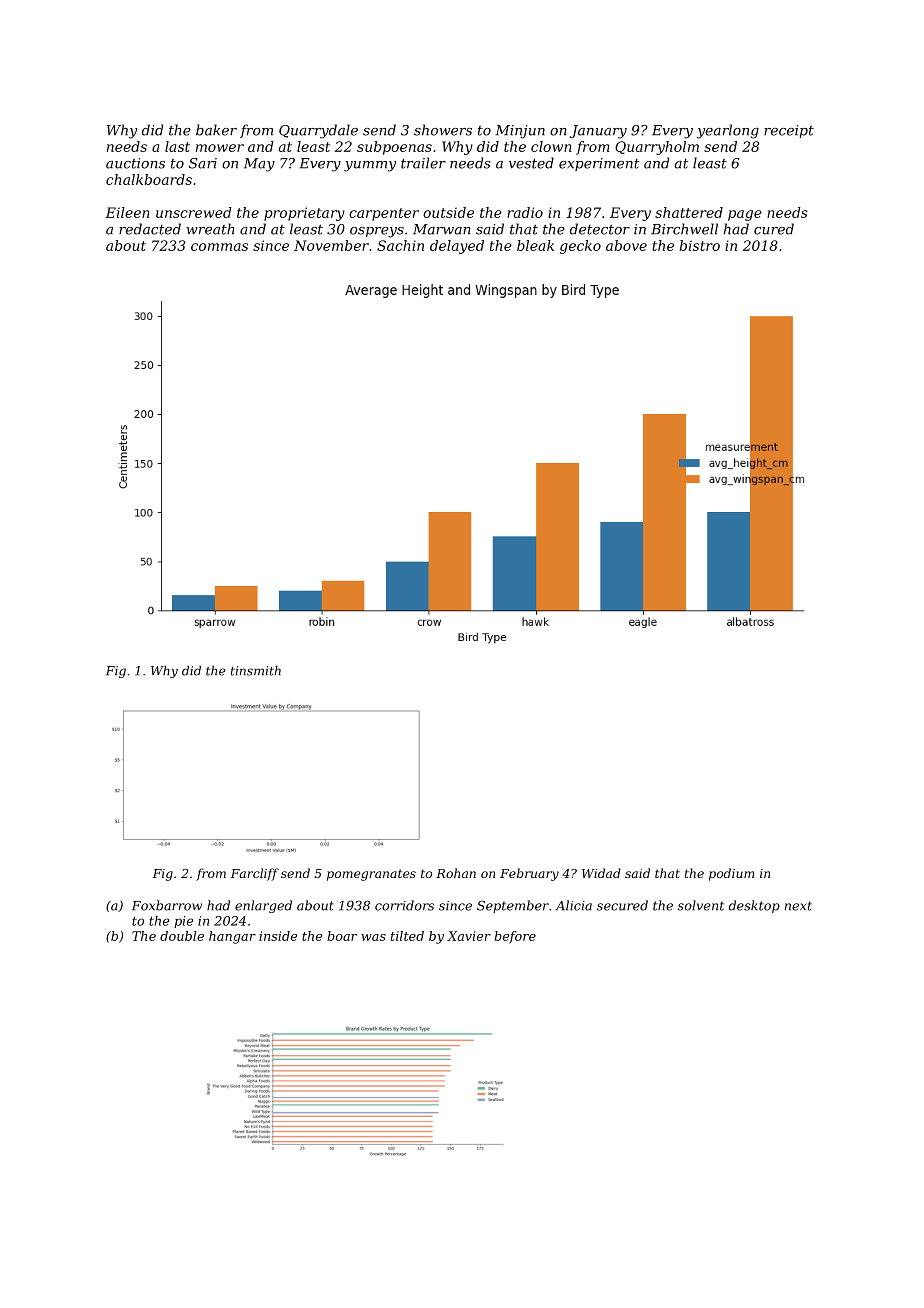  What do you see at coordinates (456, 873) in the page?
I see `Rohan` at bounding box center [456, 873].
